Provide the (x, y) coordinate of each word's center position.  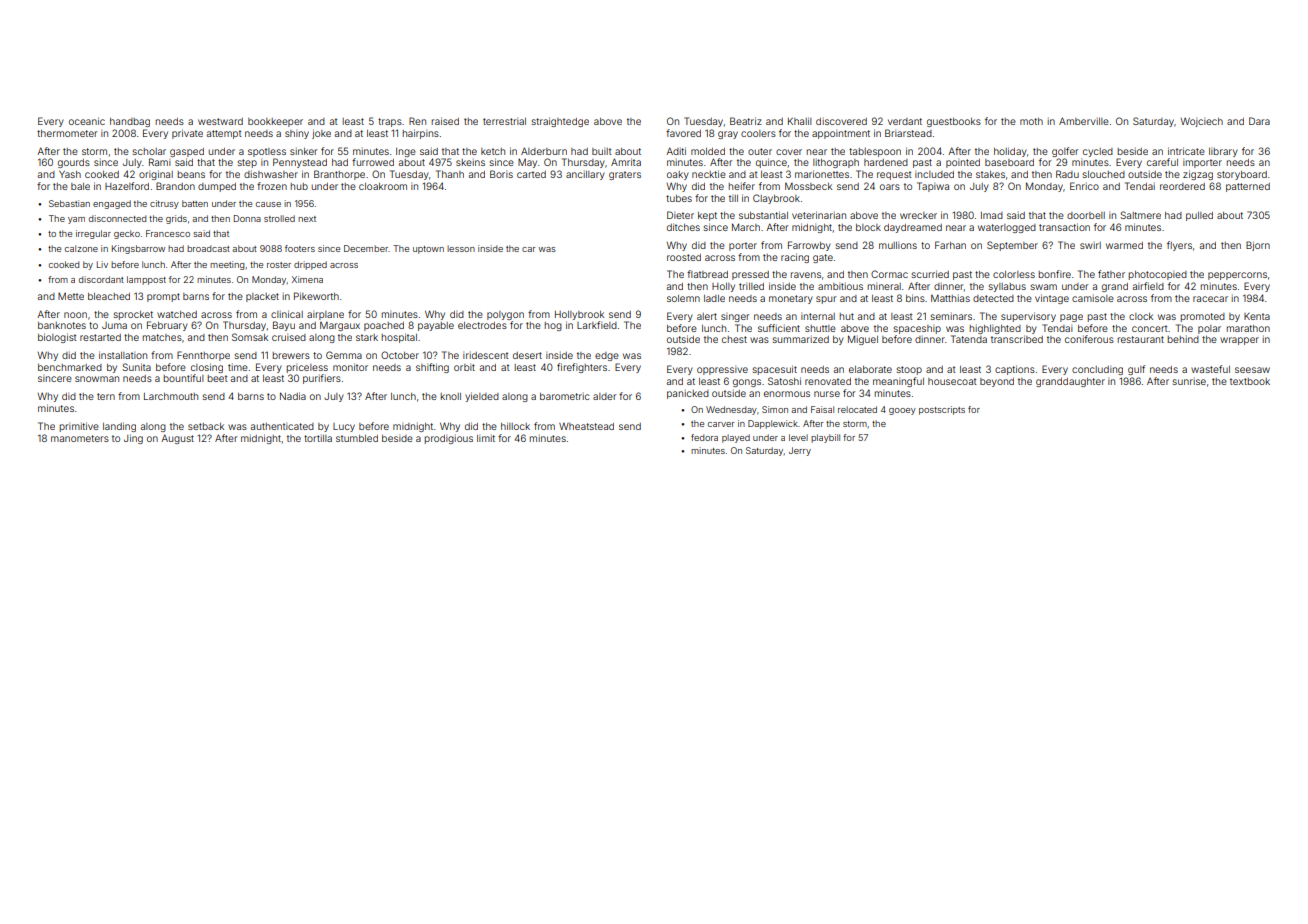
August (177, 439)
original (156, 175)
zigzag (1198, 175)
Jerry (800, 451)
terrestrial (504, 121)
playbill (825, 438)
